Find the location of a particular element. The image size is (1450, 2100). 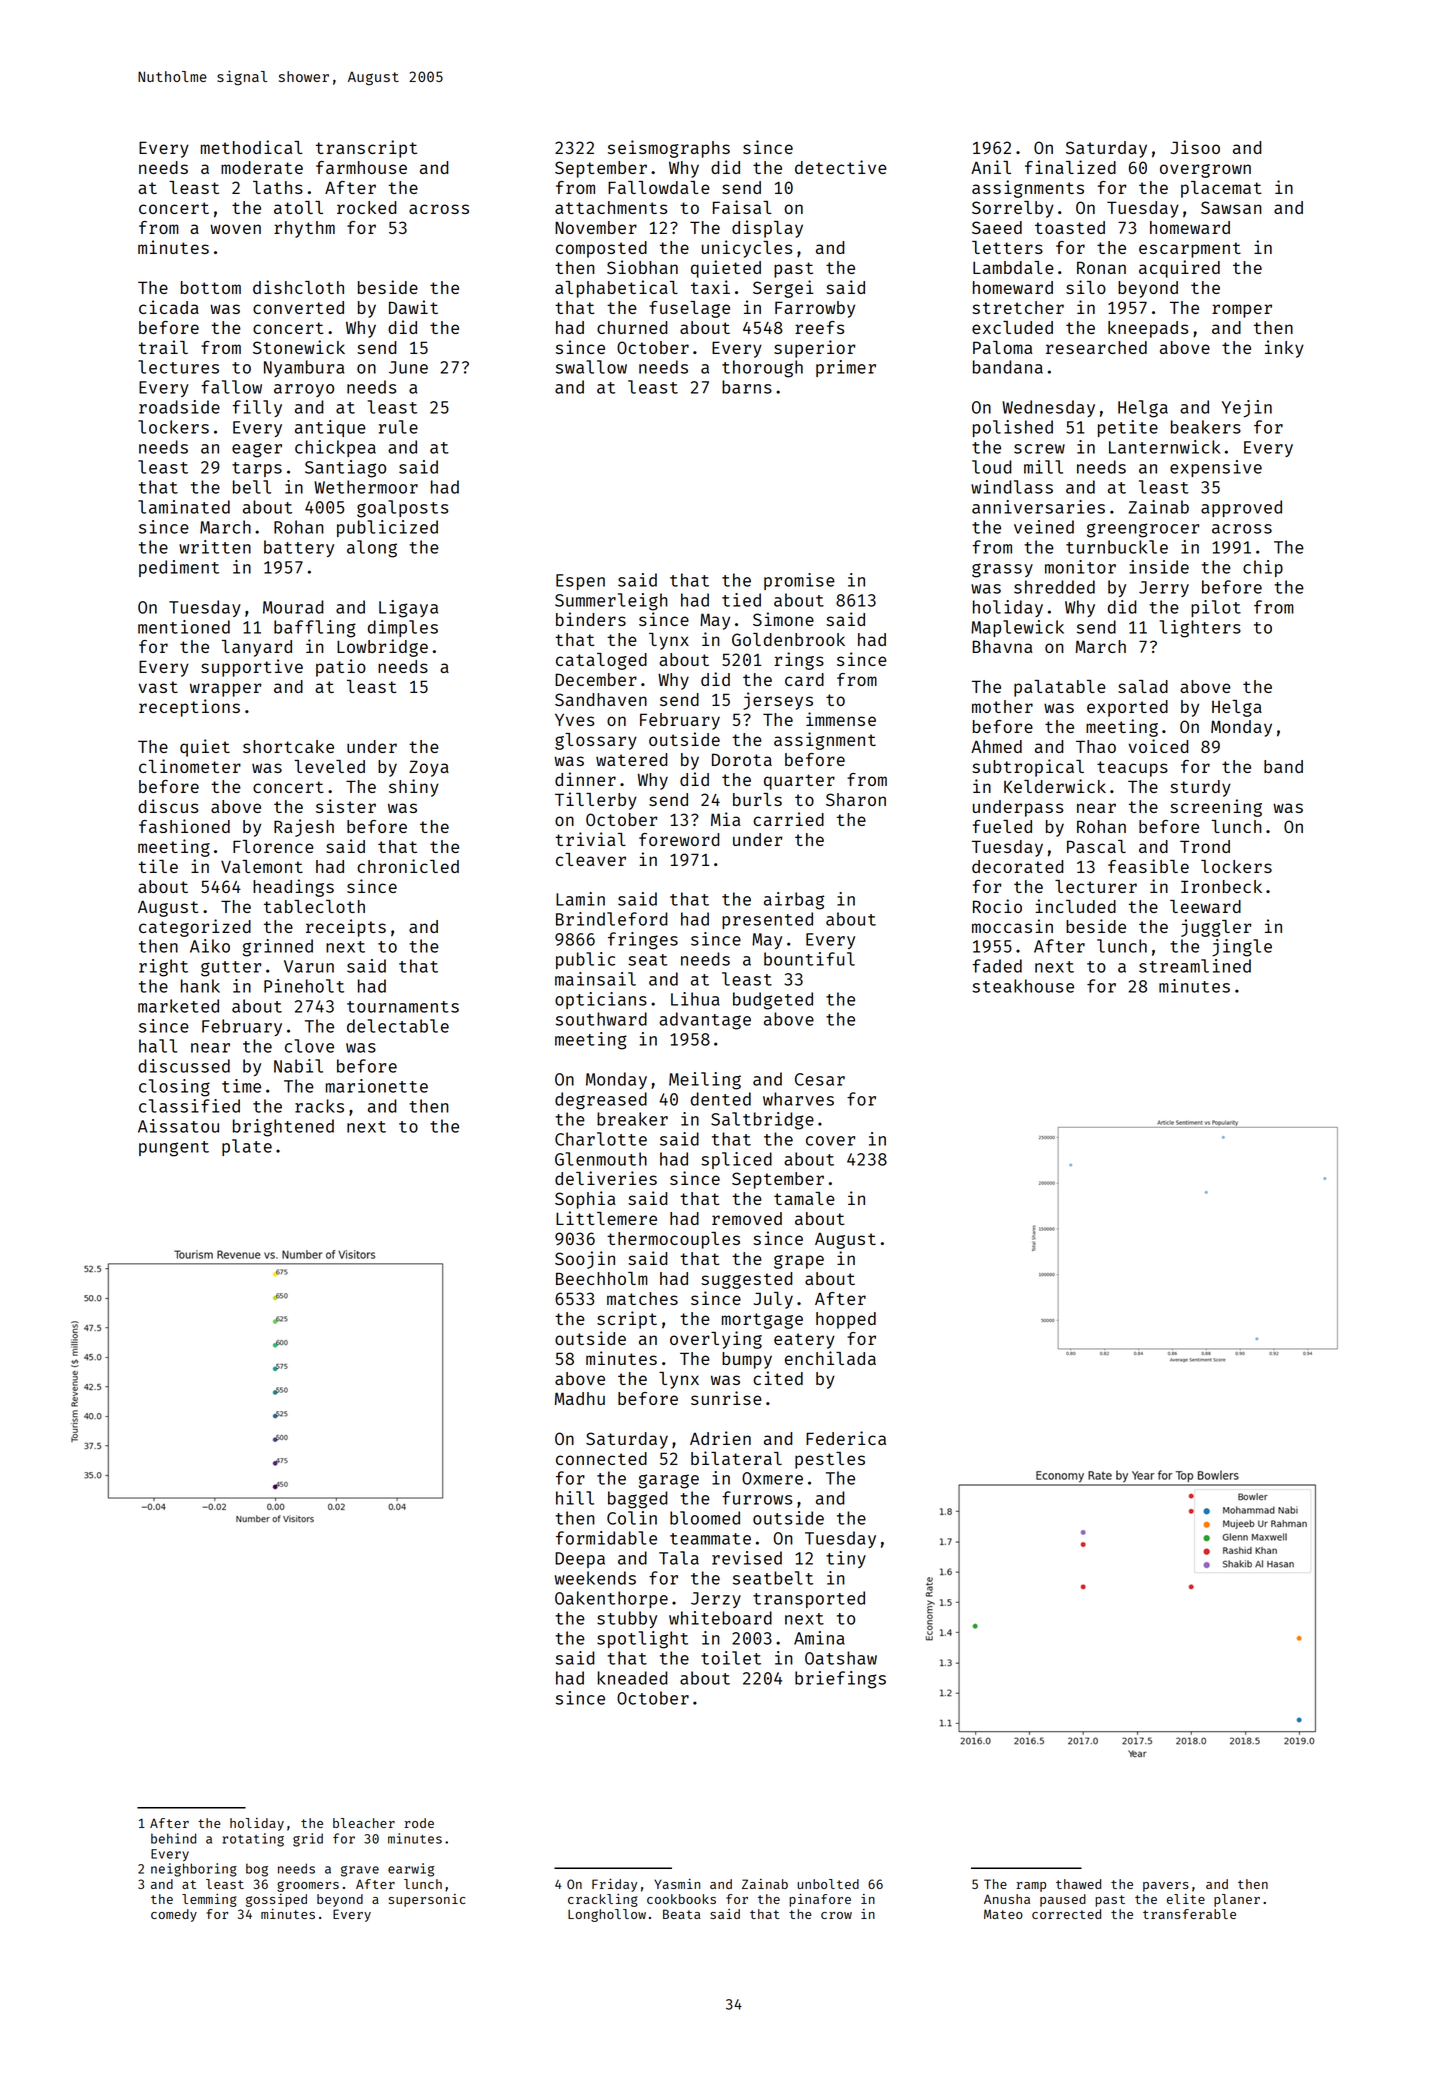

Glenmouth is located at coordinates (601, 1159).
